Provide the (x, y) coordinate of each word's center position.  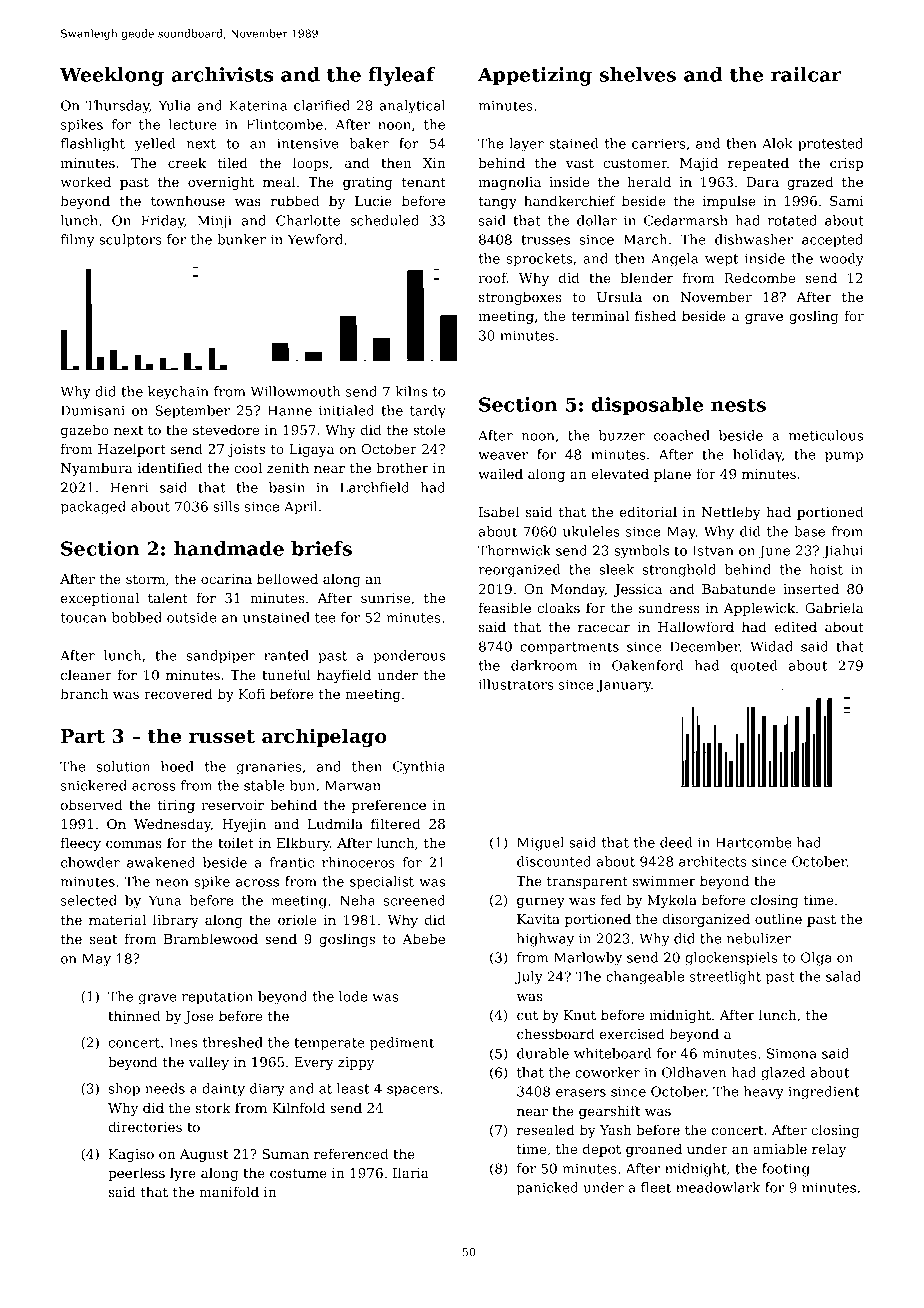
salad (843, 976)
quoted (754, 667)
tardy (428, 412)
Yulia (174, 105)
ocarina (226, 579)
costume (298, 1173)
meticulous (826, 435)
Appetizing (535, 76)
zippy (356, 1063)
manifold (229, 1191)
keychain (178, 393)
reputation (217, 998)
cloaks (558, 607)
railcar (806, 74)
